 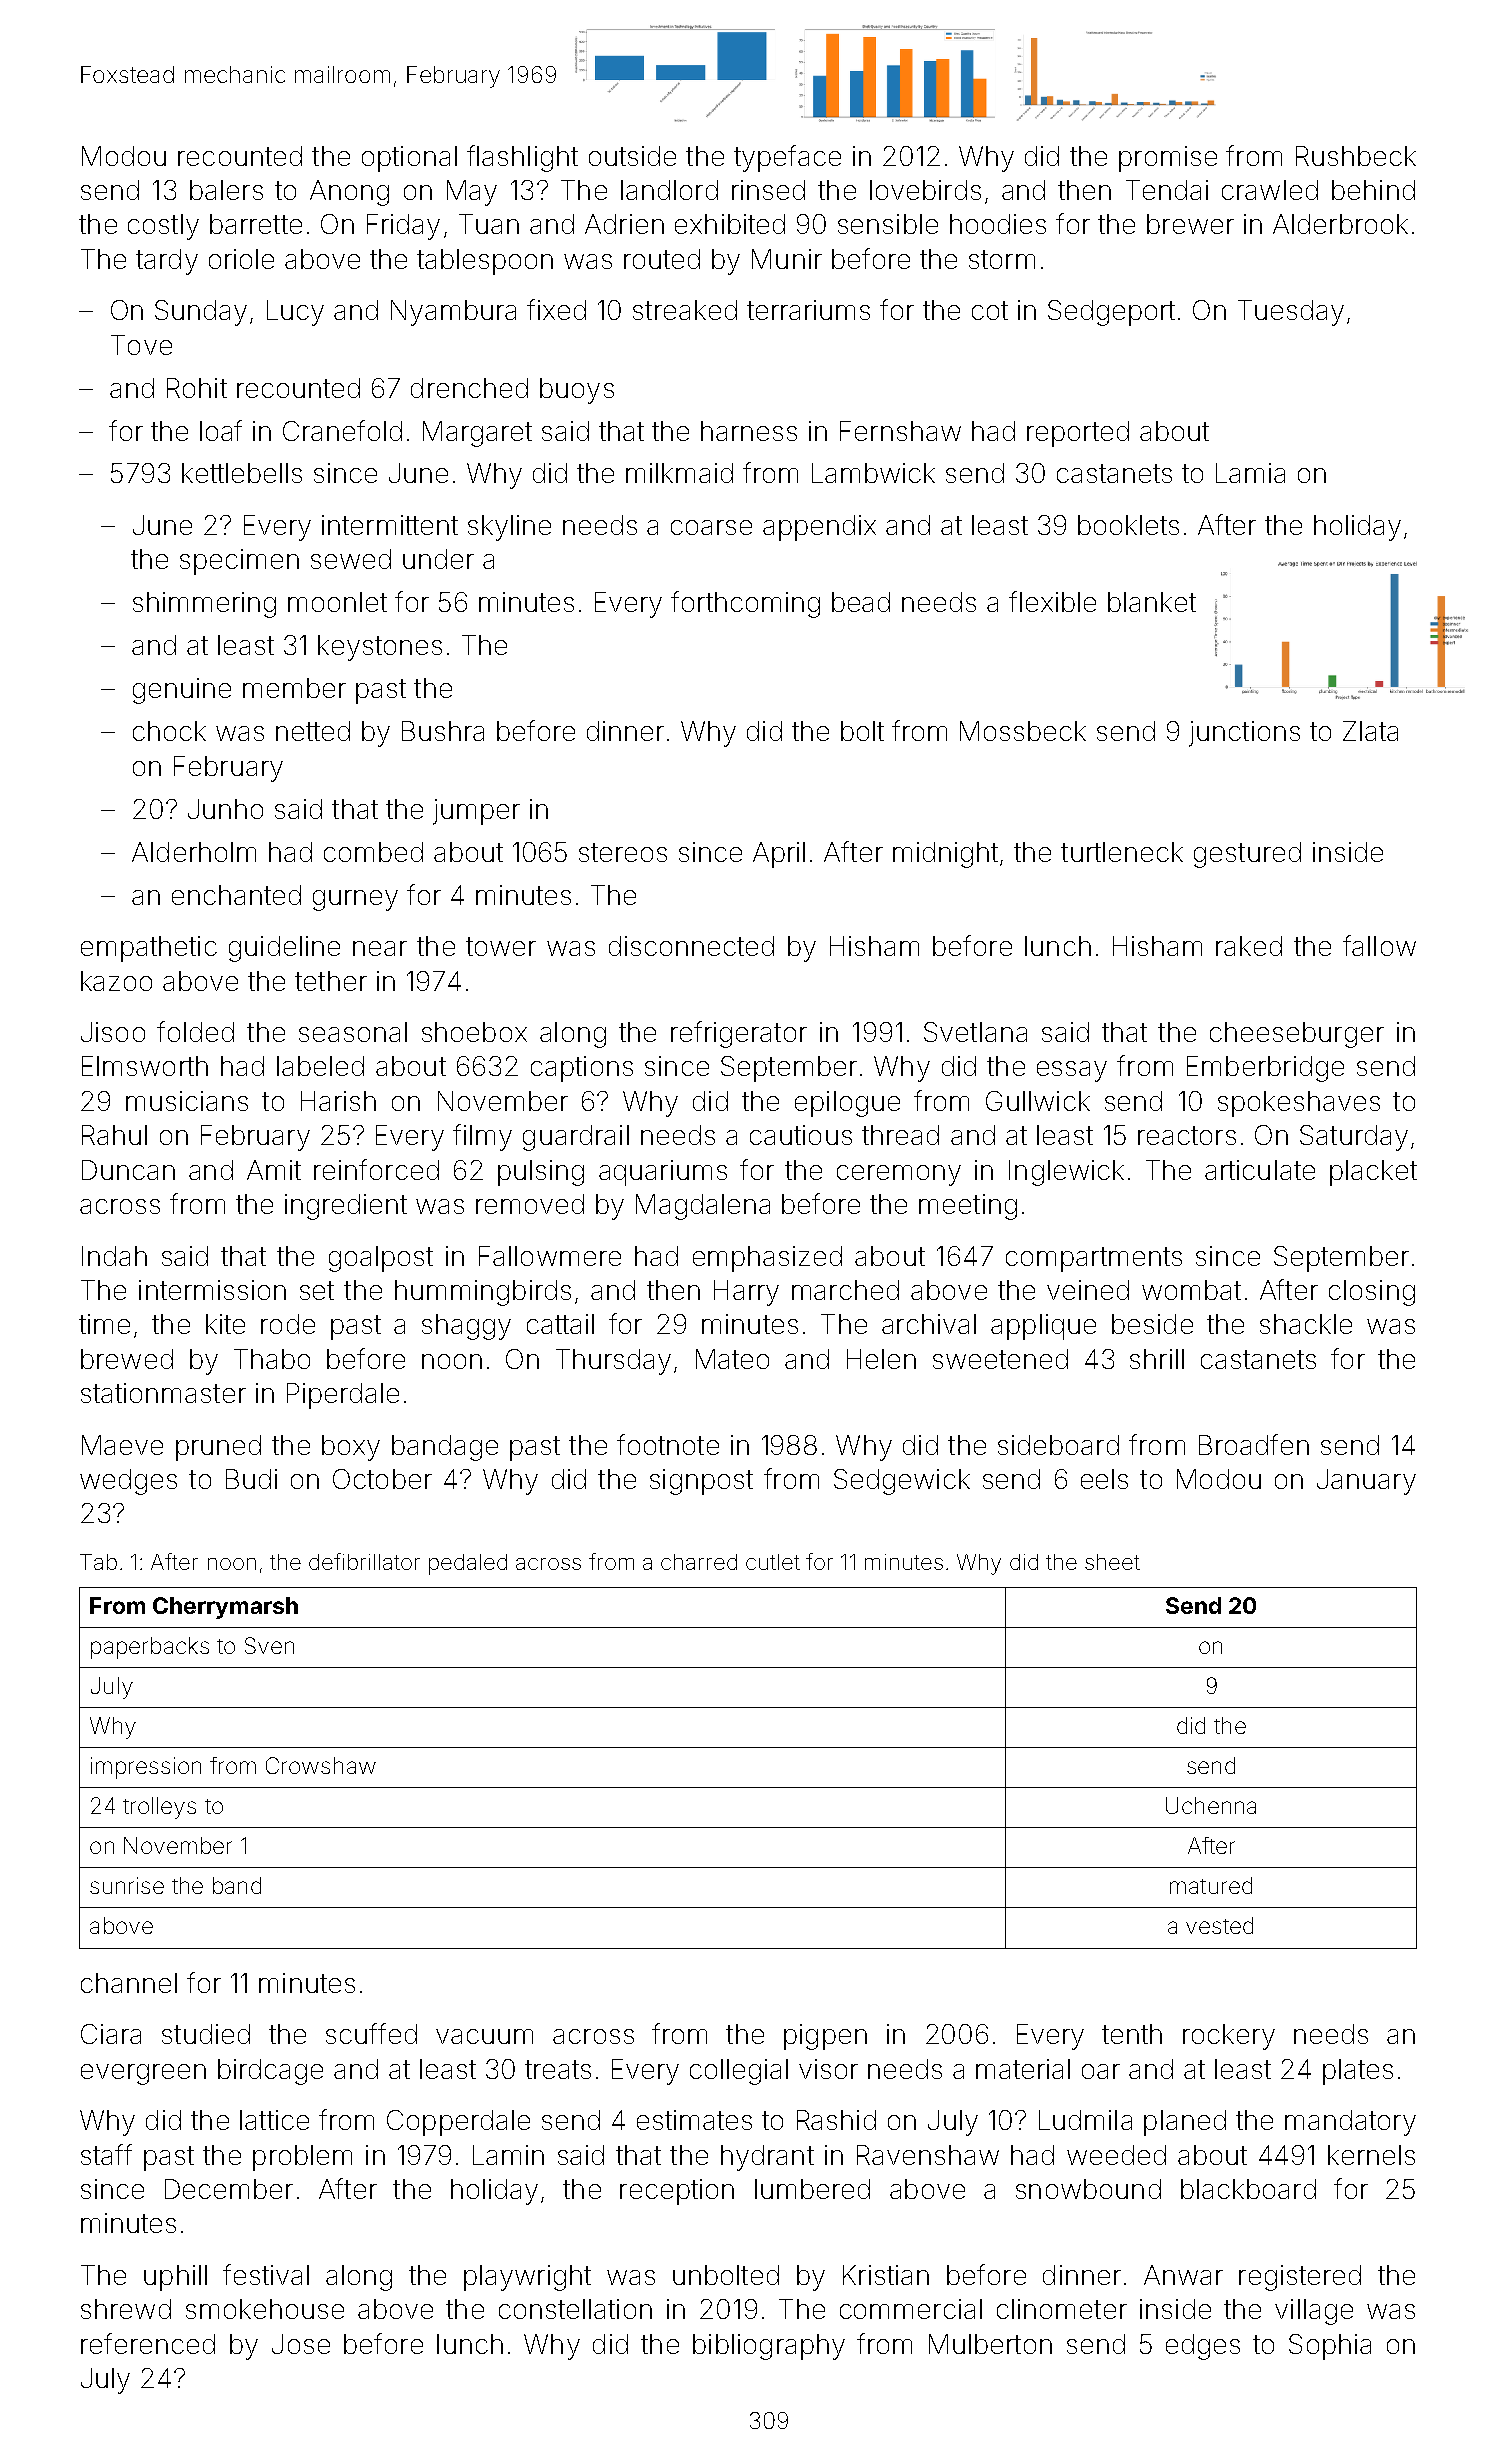 I want to click on cot, so click(x=990, y=310).
